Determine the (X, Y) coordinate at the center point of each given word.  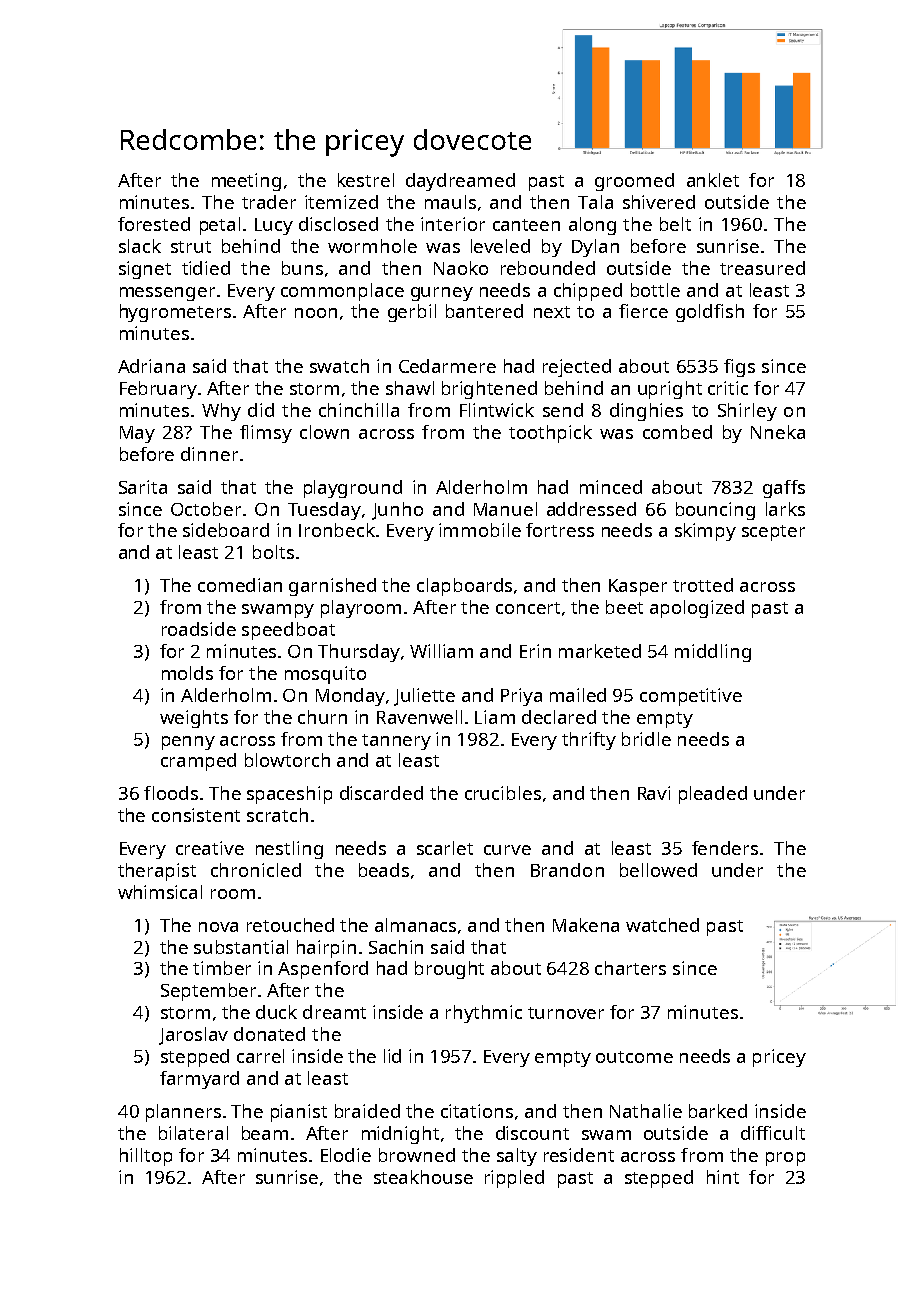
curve (507, 850)
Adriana (151, 366)
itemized (341, 202)
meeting (246, 182)
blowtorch (287, 760)
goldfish (710, 313)
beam (265, 1133)
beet (624, 607)
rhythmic (484, 1014)
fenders (725, 848)
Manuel (505, 509)
